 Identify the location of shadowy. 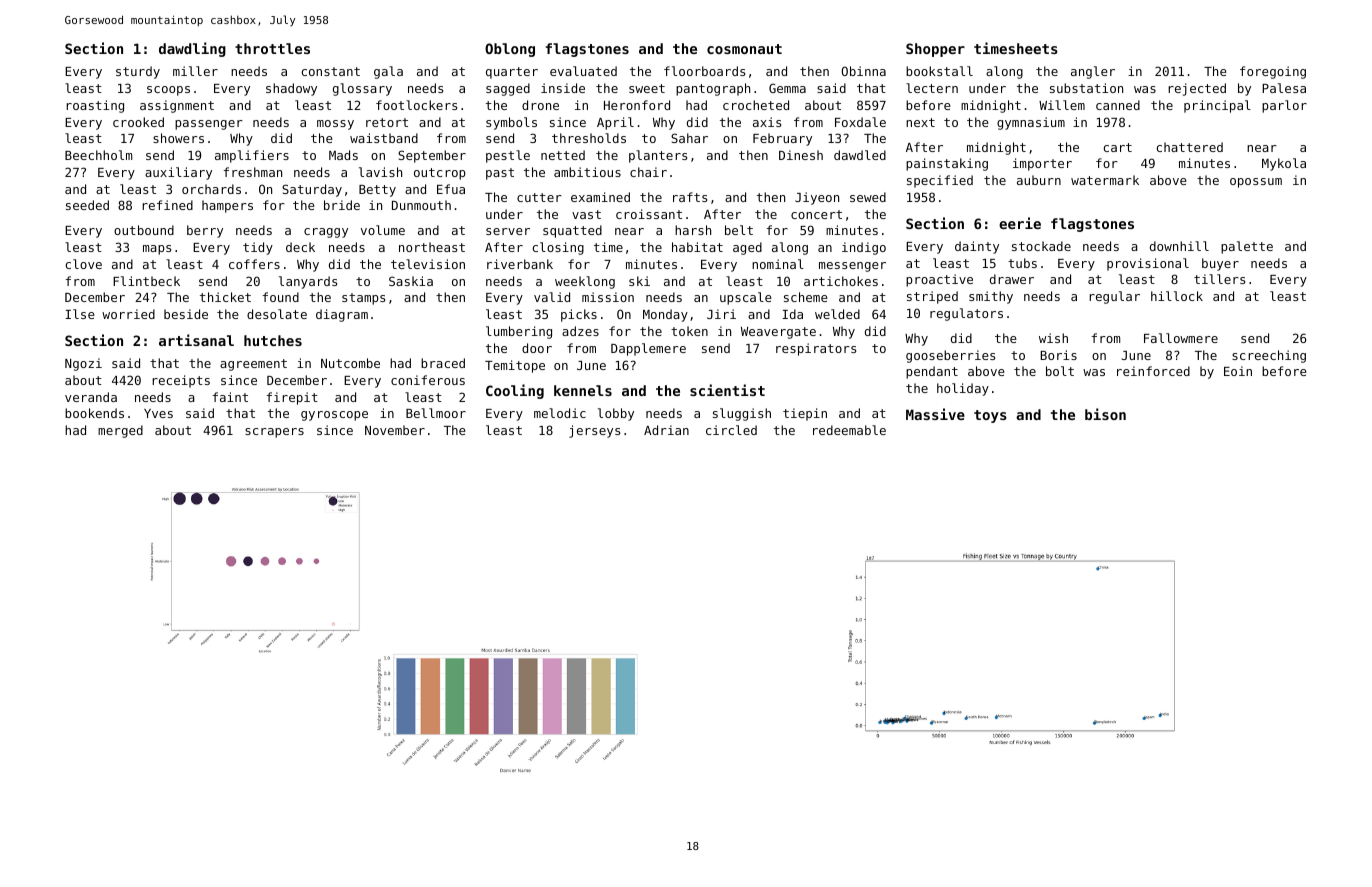
(291, 89).
